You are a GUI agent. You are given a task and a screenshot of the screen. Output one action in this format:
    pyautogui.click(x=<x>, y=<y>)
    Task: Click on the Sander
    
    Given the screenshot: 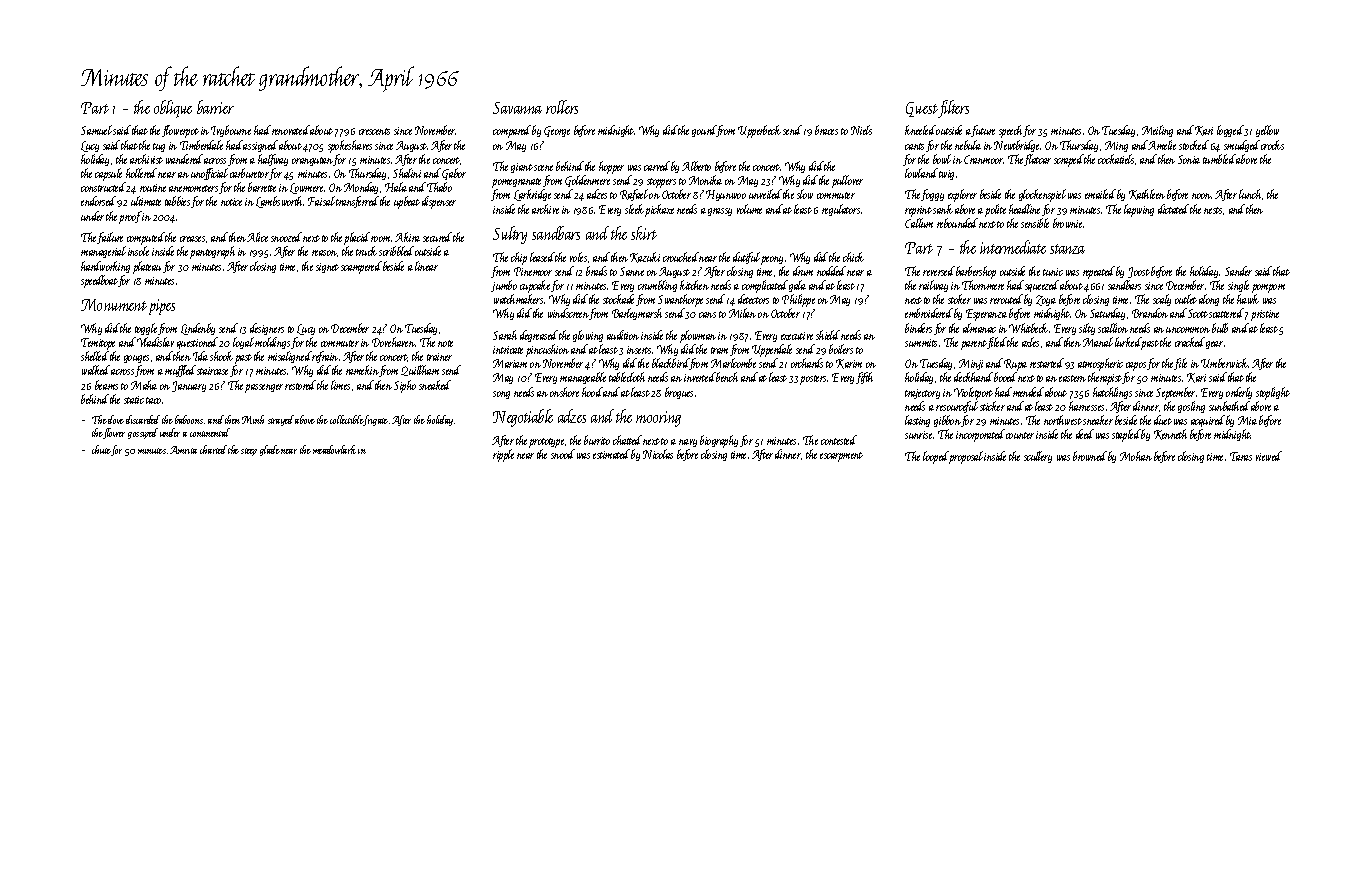 What is the action you would take?
    pyautogui.click(x=1238, y=271)
